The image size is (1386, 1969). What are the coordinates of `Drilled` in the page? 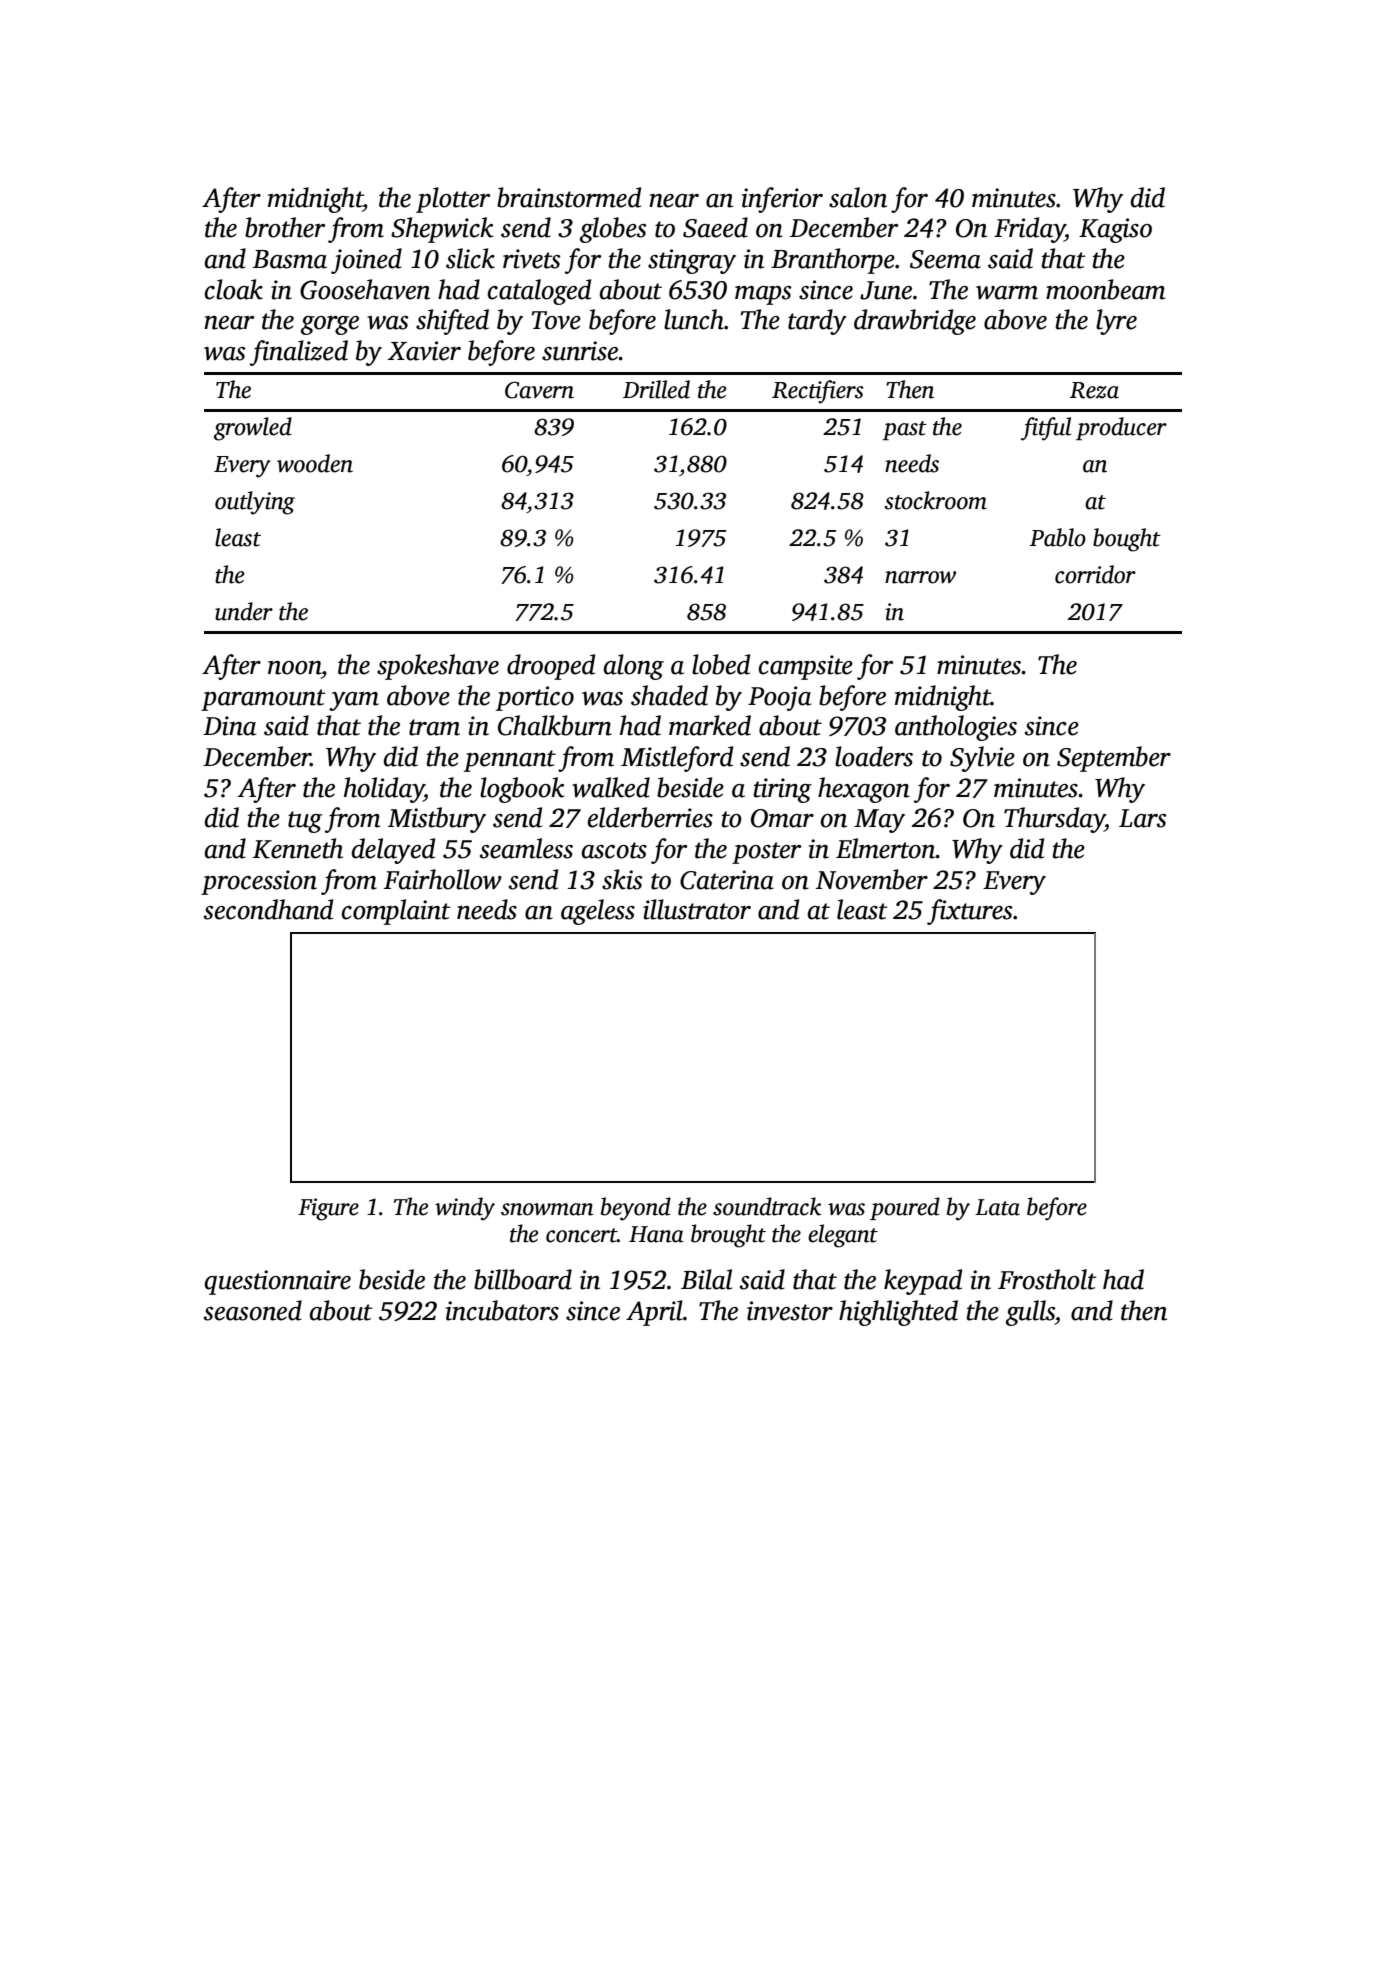 It's located at (656, 389).
